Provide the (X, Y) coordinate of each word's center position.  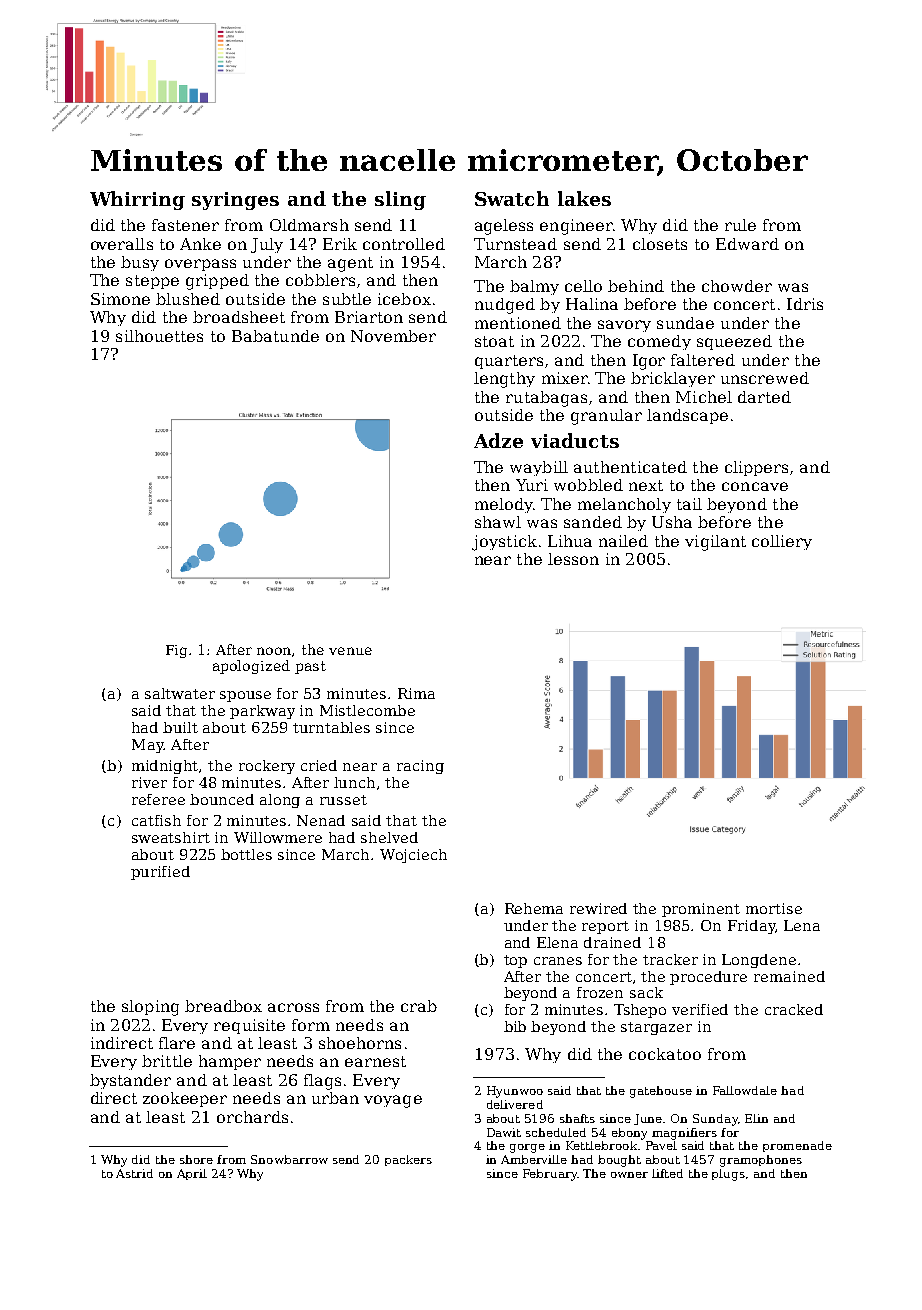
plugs (728, 1175)
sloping (150, 1008)
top (515, 961)
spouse (245, 696)
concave (755, 486)
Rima (416, 693)
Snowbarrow (289, 1159)
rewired (598, 908)
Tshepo (640, 1011)
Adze (498, 440)
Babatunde (275, 336)
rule (740, 225)
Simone (120, 299)
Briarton (369, 317)
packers (408, 1160)
